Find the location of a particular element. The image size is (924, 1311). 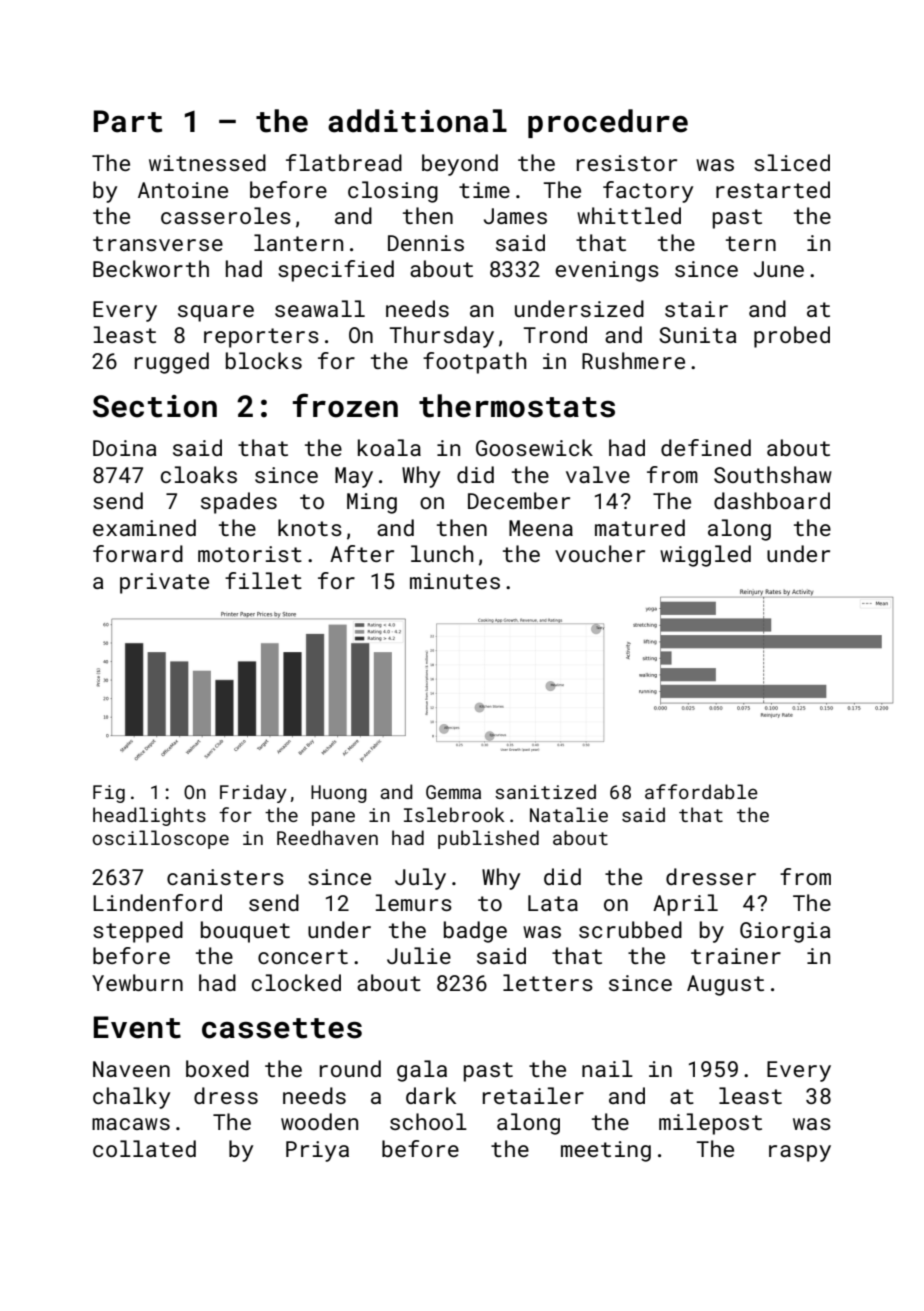

casseroles is located at coordinates (226, 215).
